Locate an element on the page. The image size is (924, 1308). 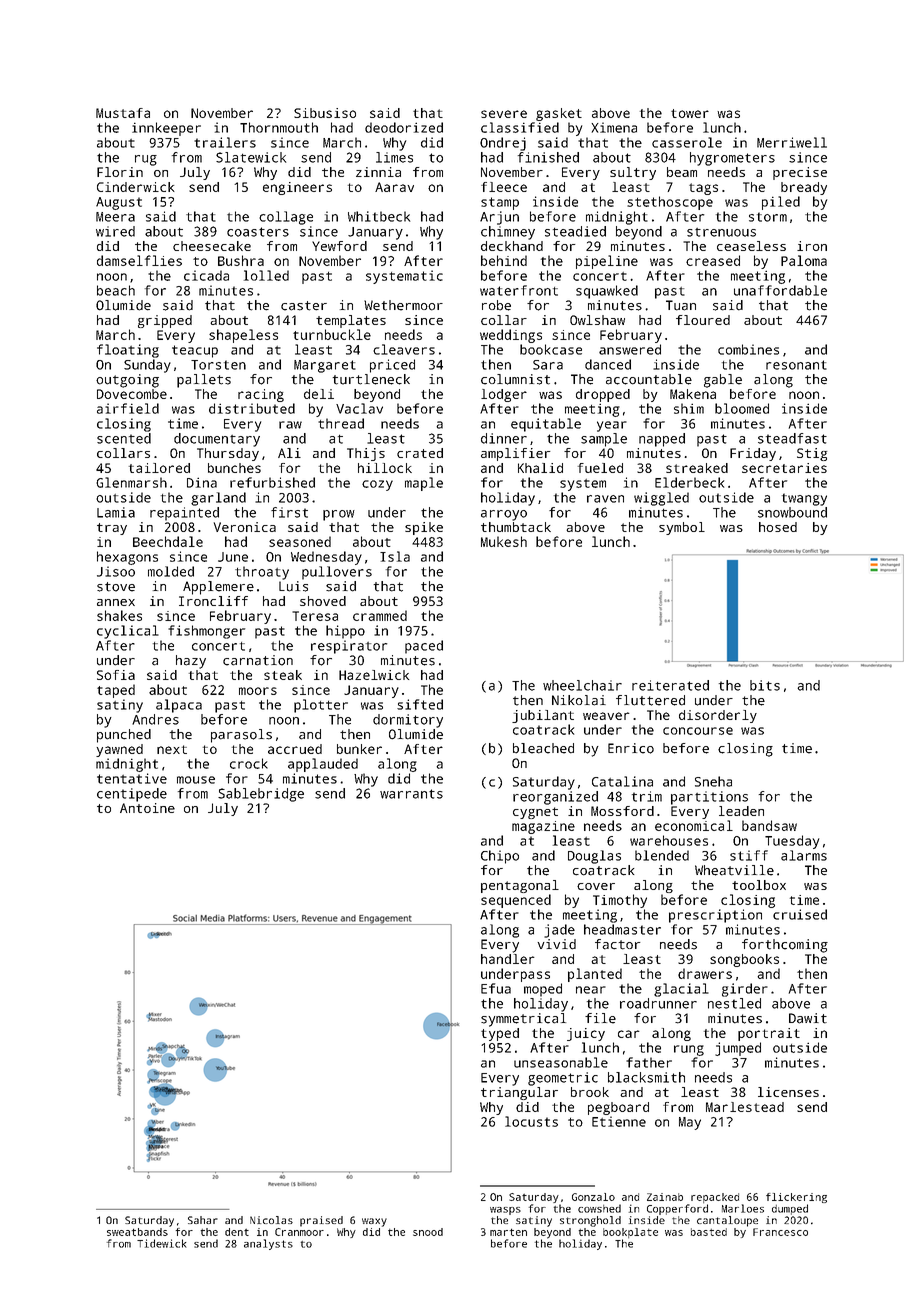
Marlestead is located at coordinates (745, 1107).
